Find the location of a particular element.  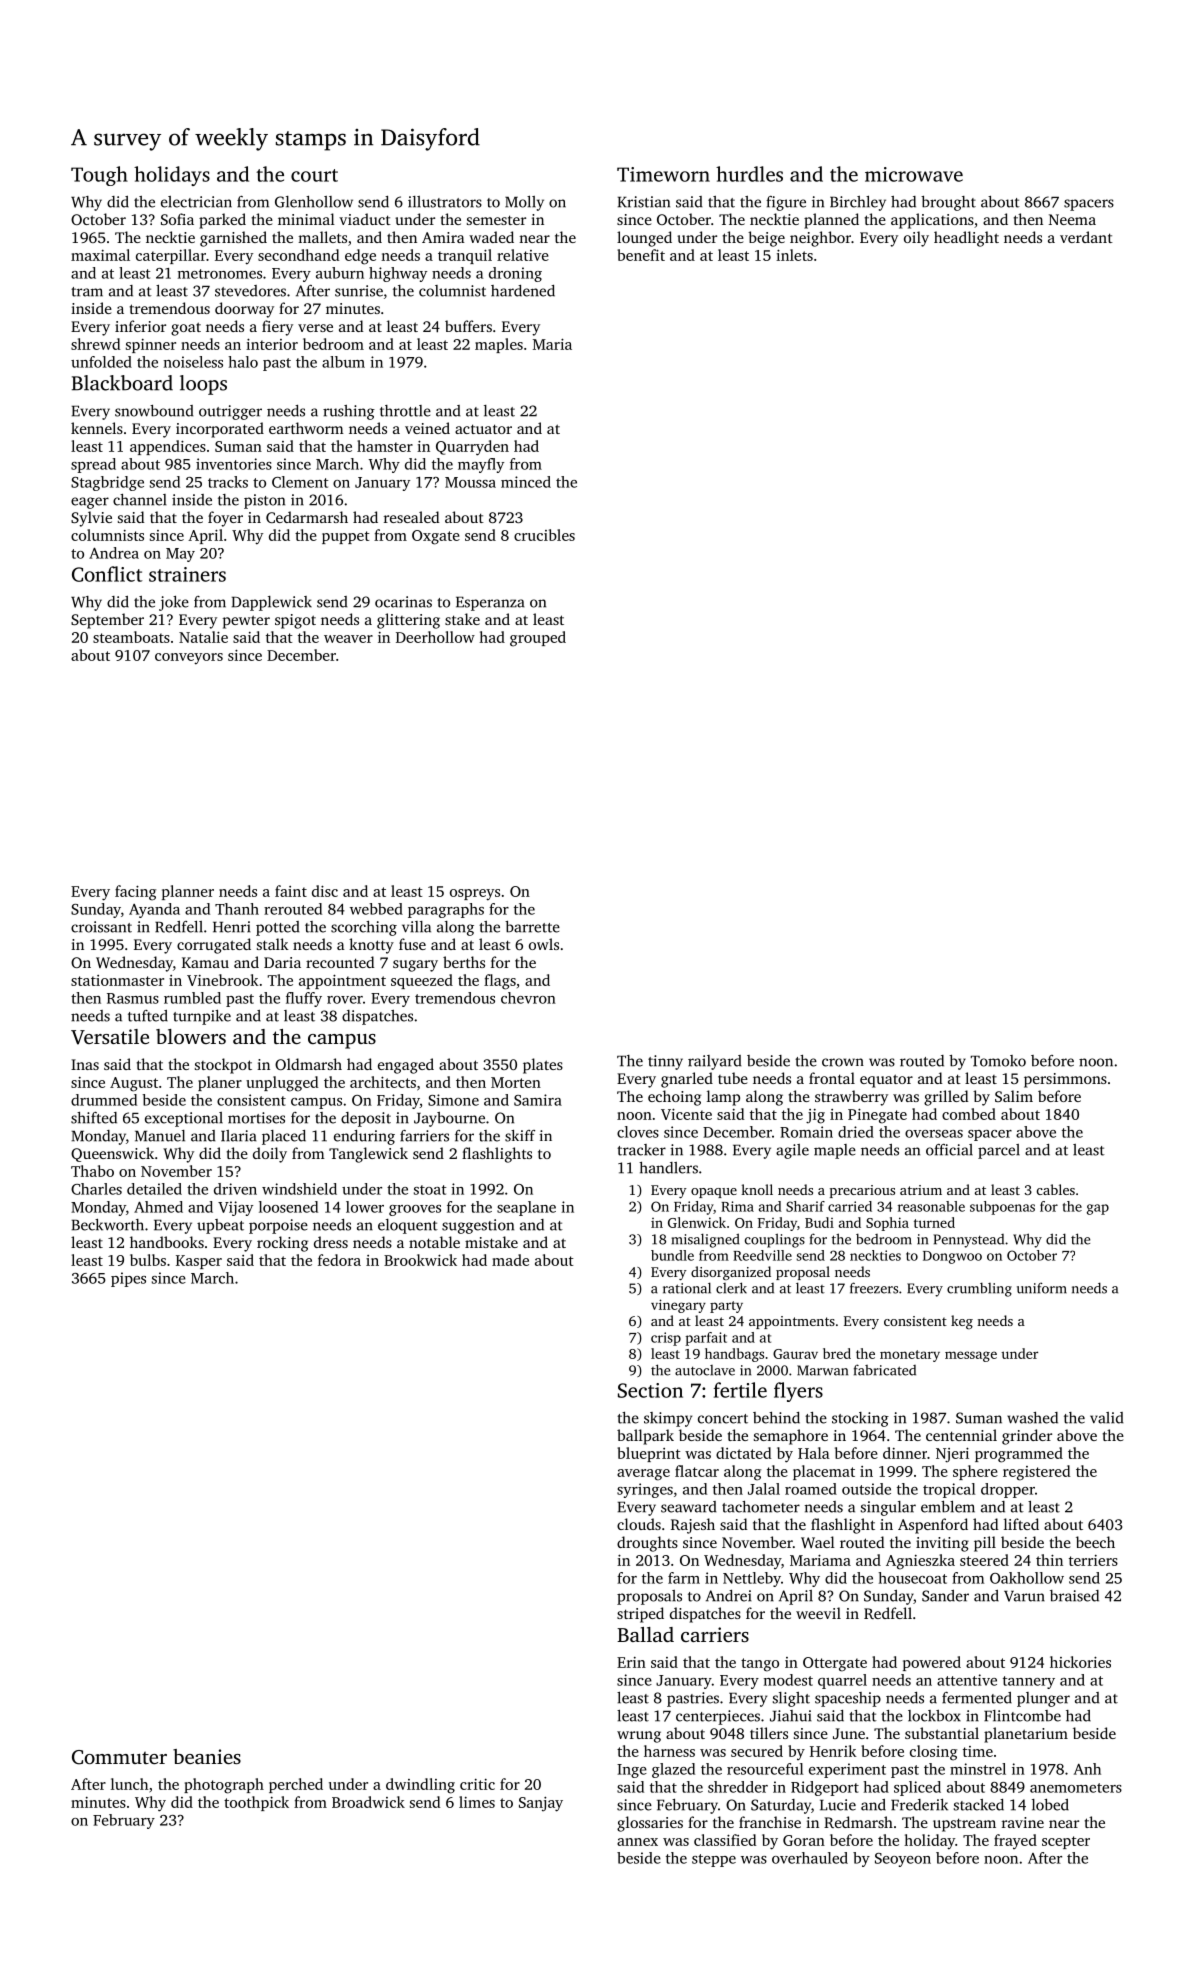

dropper is located at coordinates (1008, 1490).
